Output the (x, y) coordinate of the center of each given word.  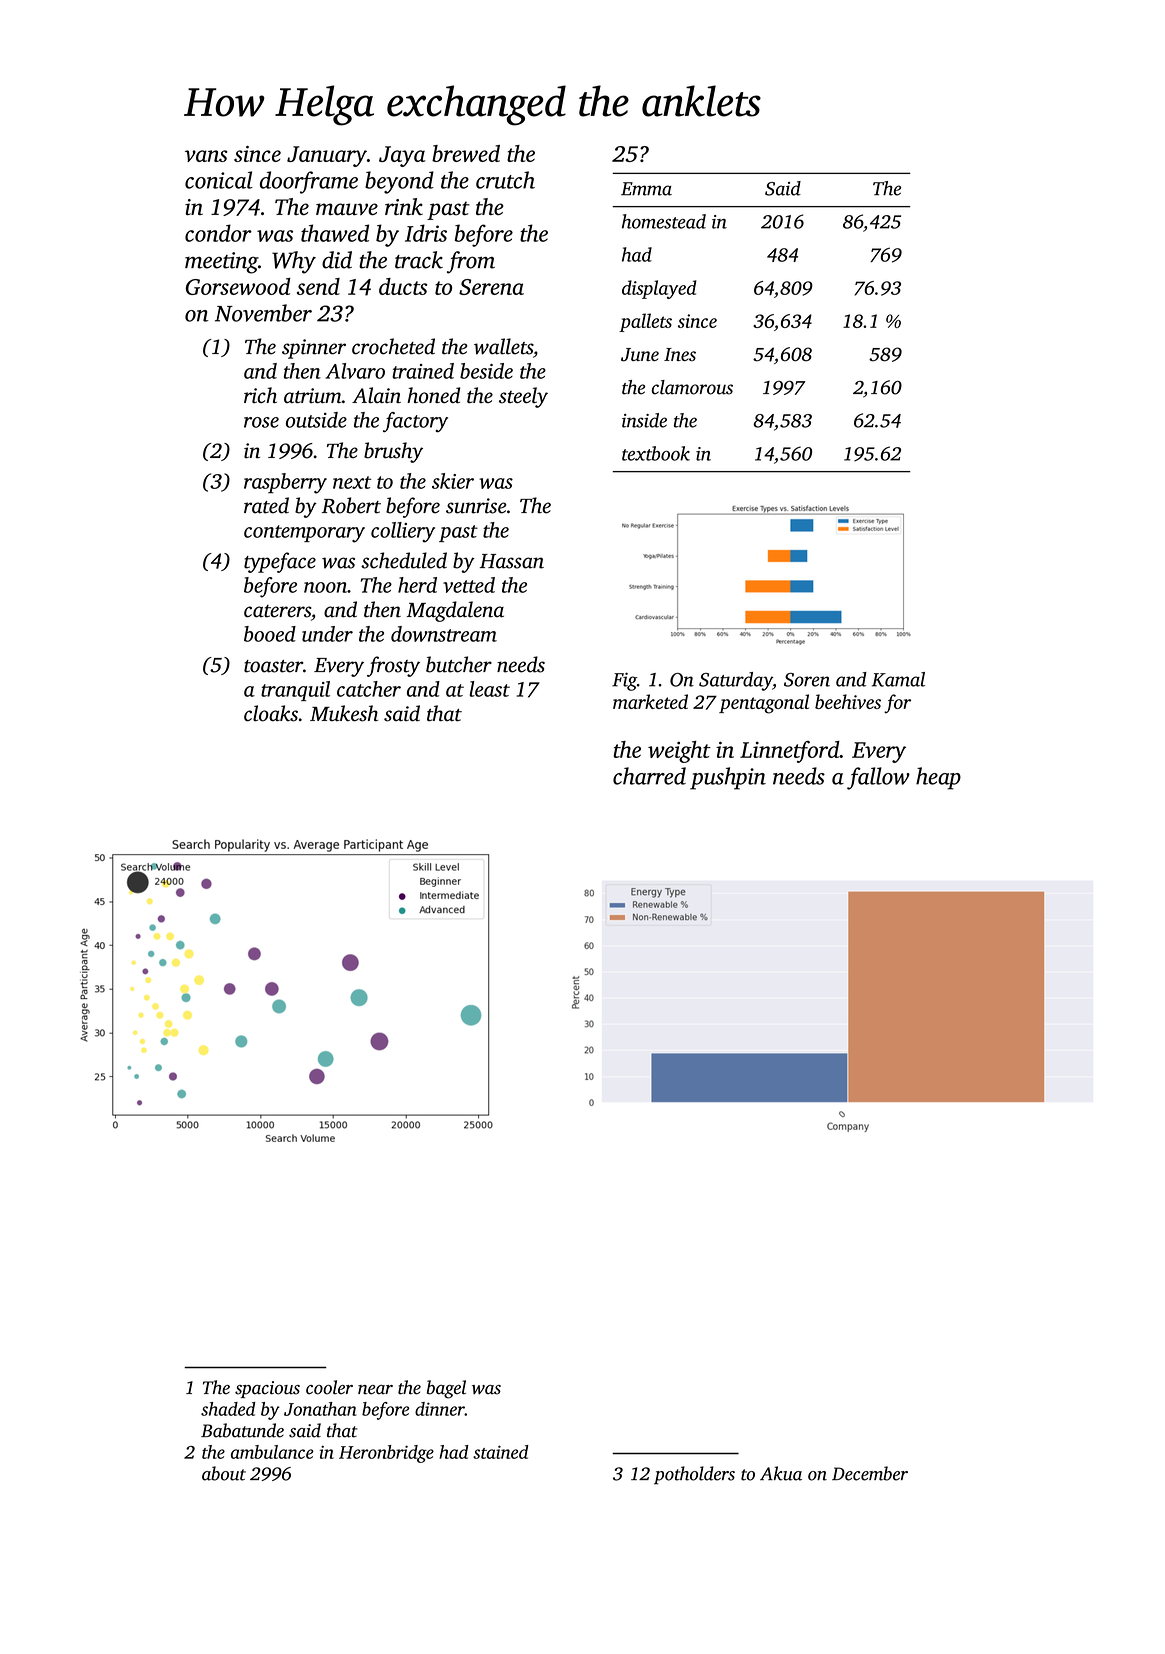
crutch (505, 180)
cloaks (271, 713)
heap (938, 778)
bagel (446, 1389)
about (224, 1473)
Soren (807, 680)
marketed (650, 701)
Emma (646, 189)
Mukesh (344, 713)
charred (649, 776)
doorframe (309, 182)
